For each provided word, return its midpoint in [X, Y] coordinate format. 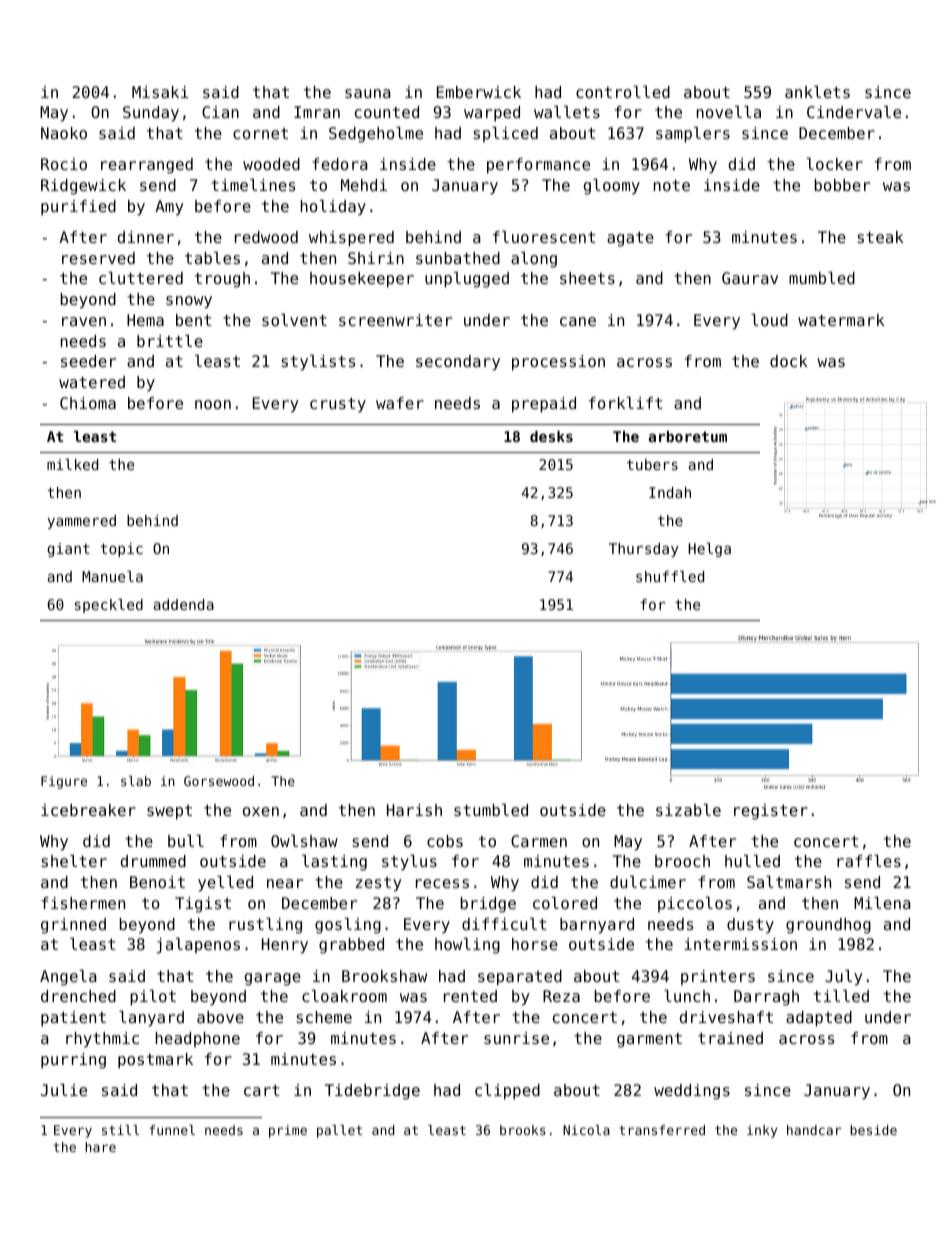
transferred [662, 1130]
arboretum [687, 436]
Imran [317, 112]
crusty [338, 405]
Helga [709, 550]
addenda [184, 604]
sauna [368, 93]
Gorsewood [219, 781]
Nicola [586, 1130]
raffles [869, 861]
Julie [64, 1090]
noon [213, 404]
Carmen [539, 841]
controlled [623, 92]
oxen [261, 811]
